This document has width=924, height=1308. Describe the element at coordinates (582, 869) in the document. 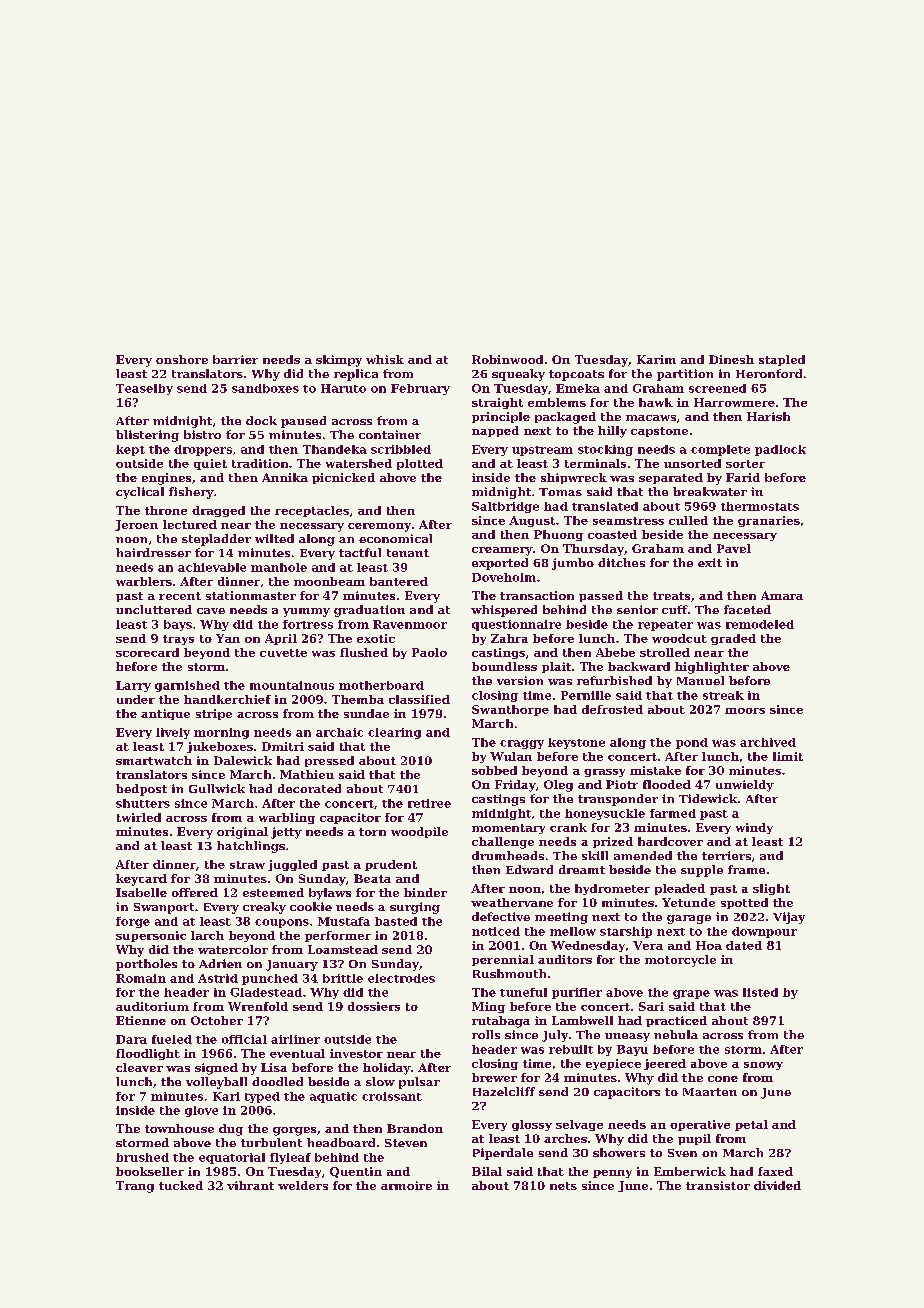

I see `dreamt` at that location.
